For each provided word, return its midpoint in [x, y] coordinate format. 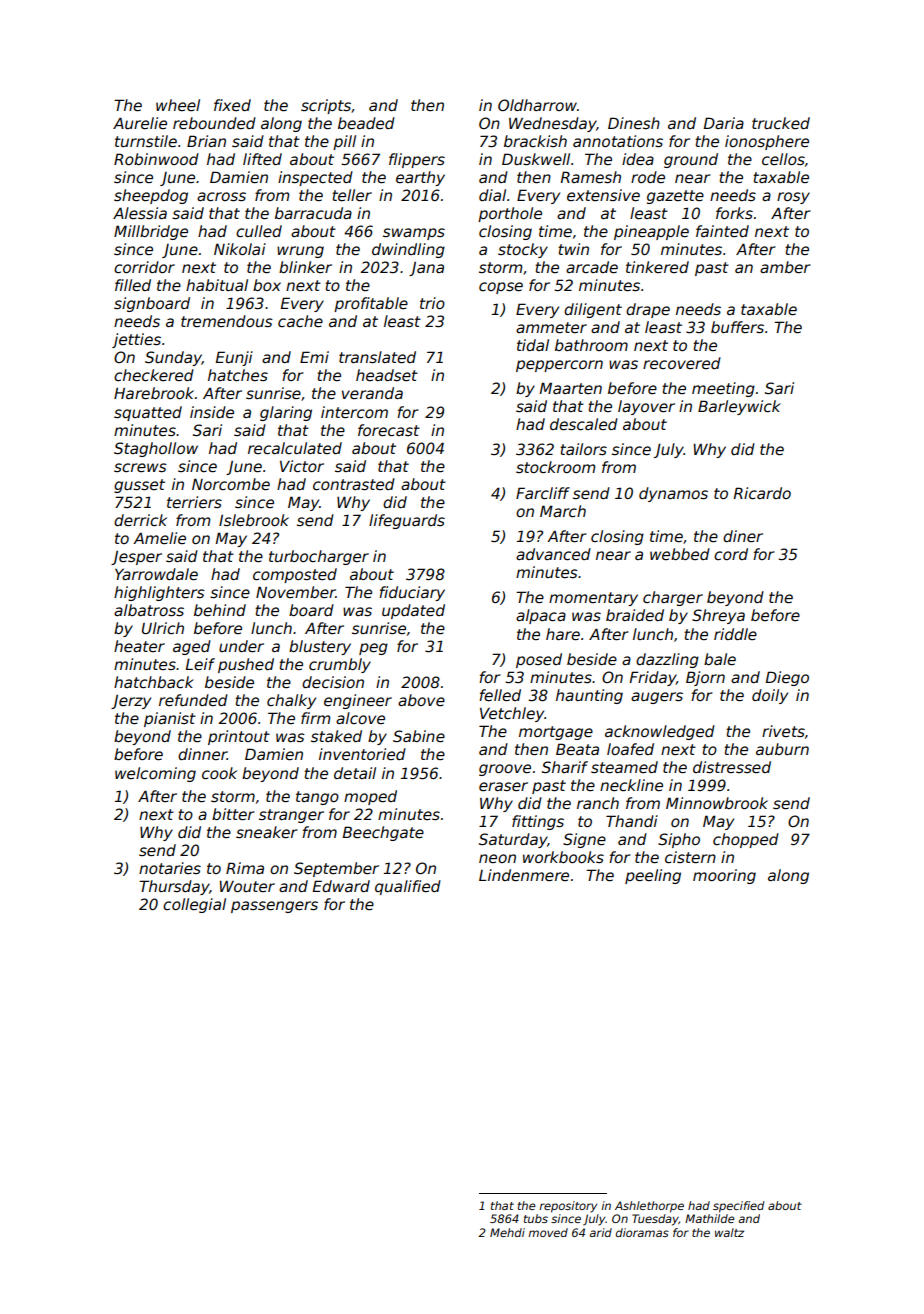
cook [219, 773]
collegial [194, 905]
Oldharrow [537, 105]
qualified [408, 887]
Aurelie [140, 123]
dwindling [408, 250]
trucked [781, 123]
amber [785, 267]
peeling [653, 876]
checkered [154, 375]
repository [568, 1207]
